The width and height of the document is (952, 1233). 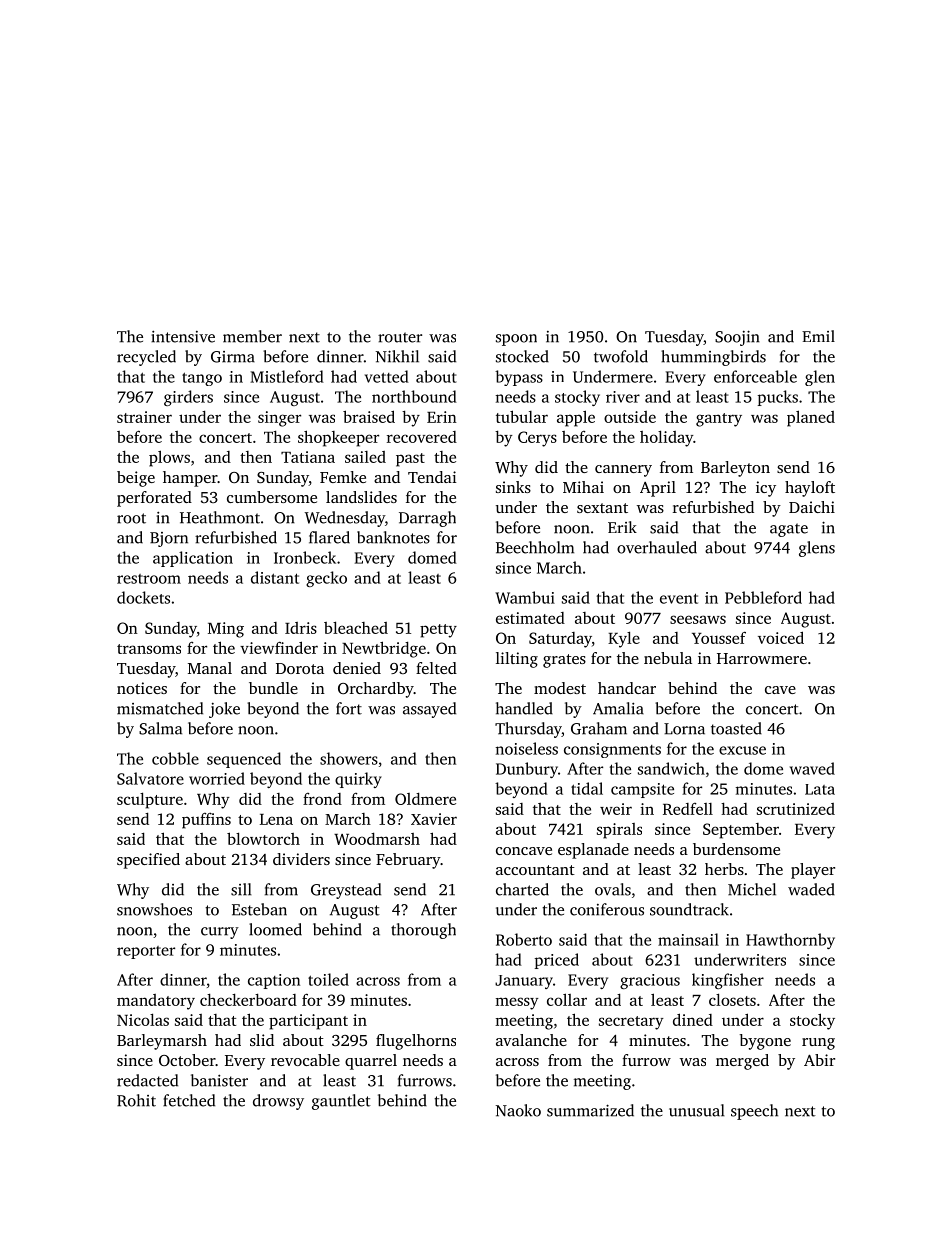 What do you see at coordinates (341, 1102) in the document?
I see `gauntlet` at bounding box center [341, 1102].
